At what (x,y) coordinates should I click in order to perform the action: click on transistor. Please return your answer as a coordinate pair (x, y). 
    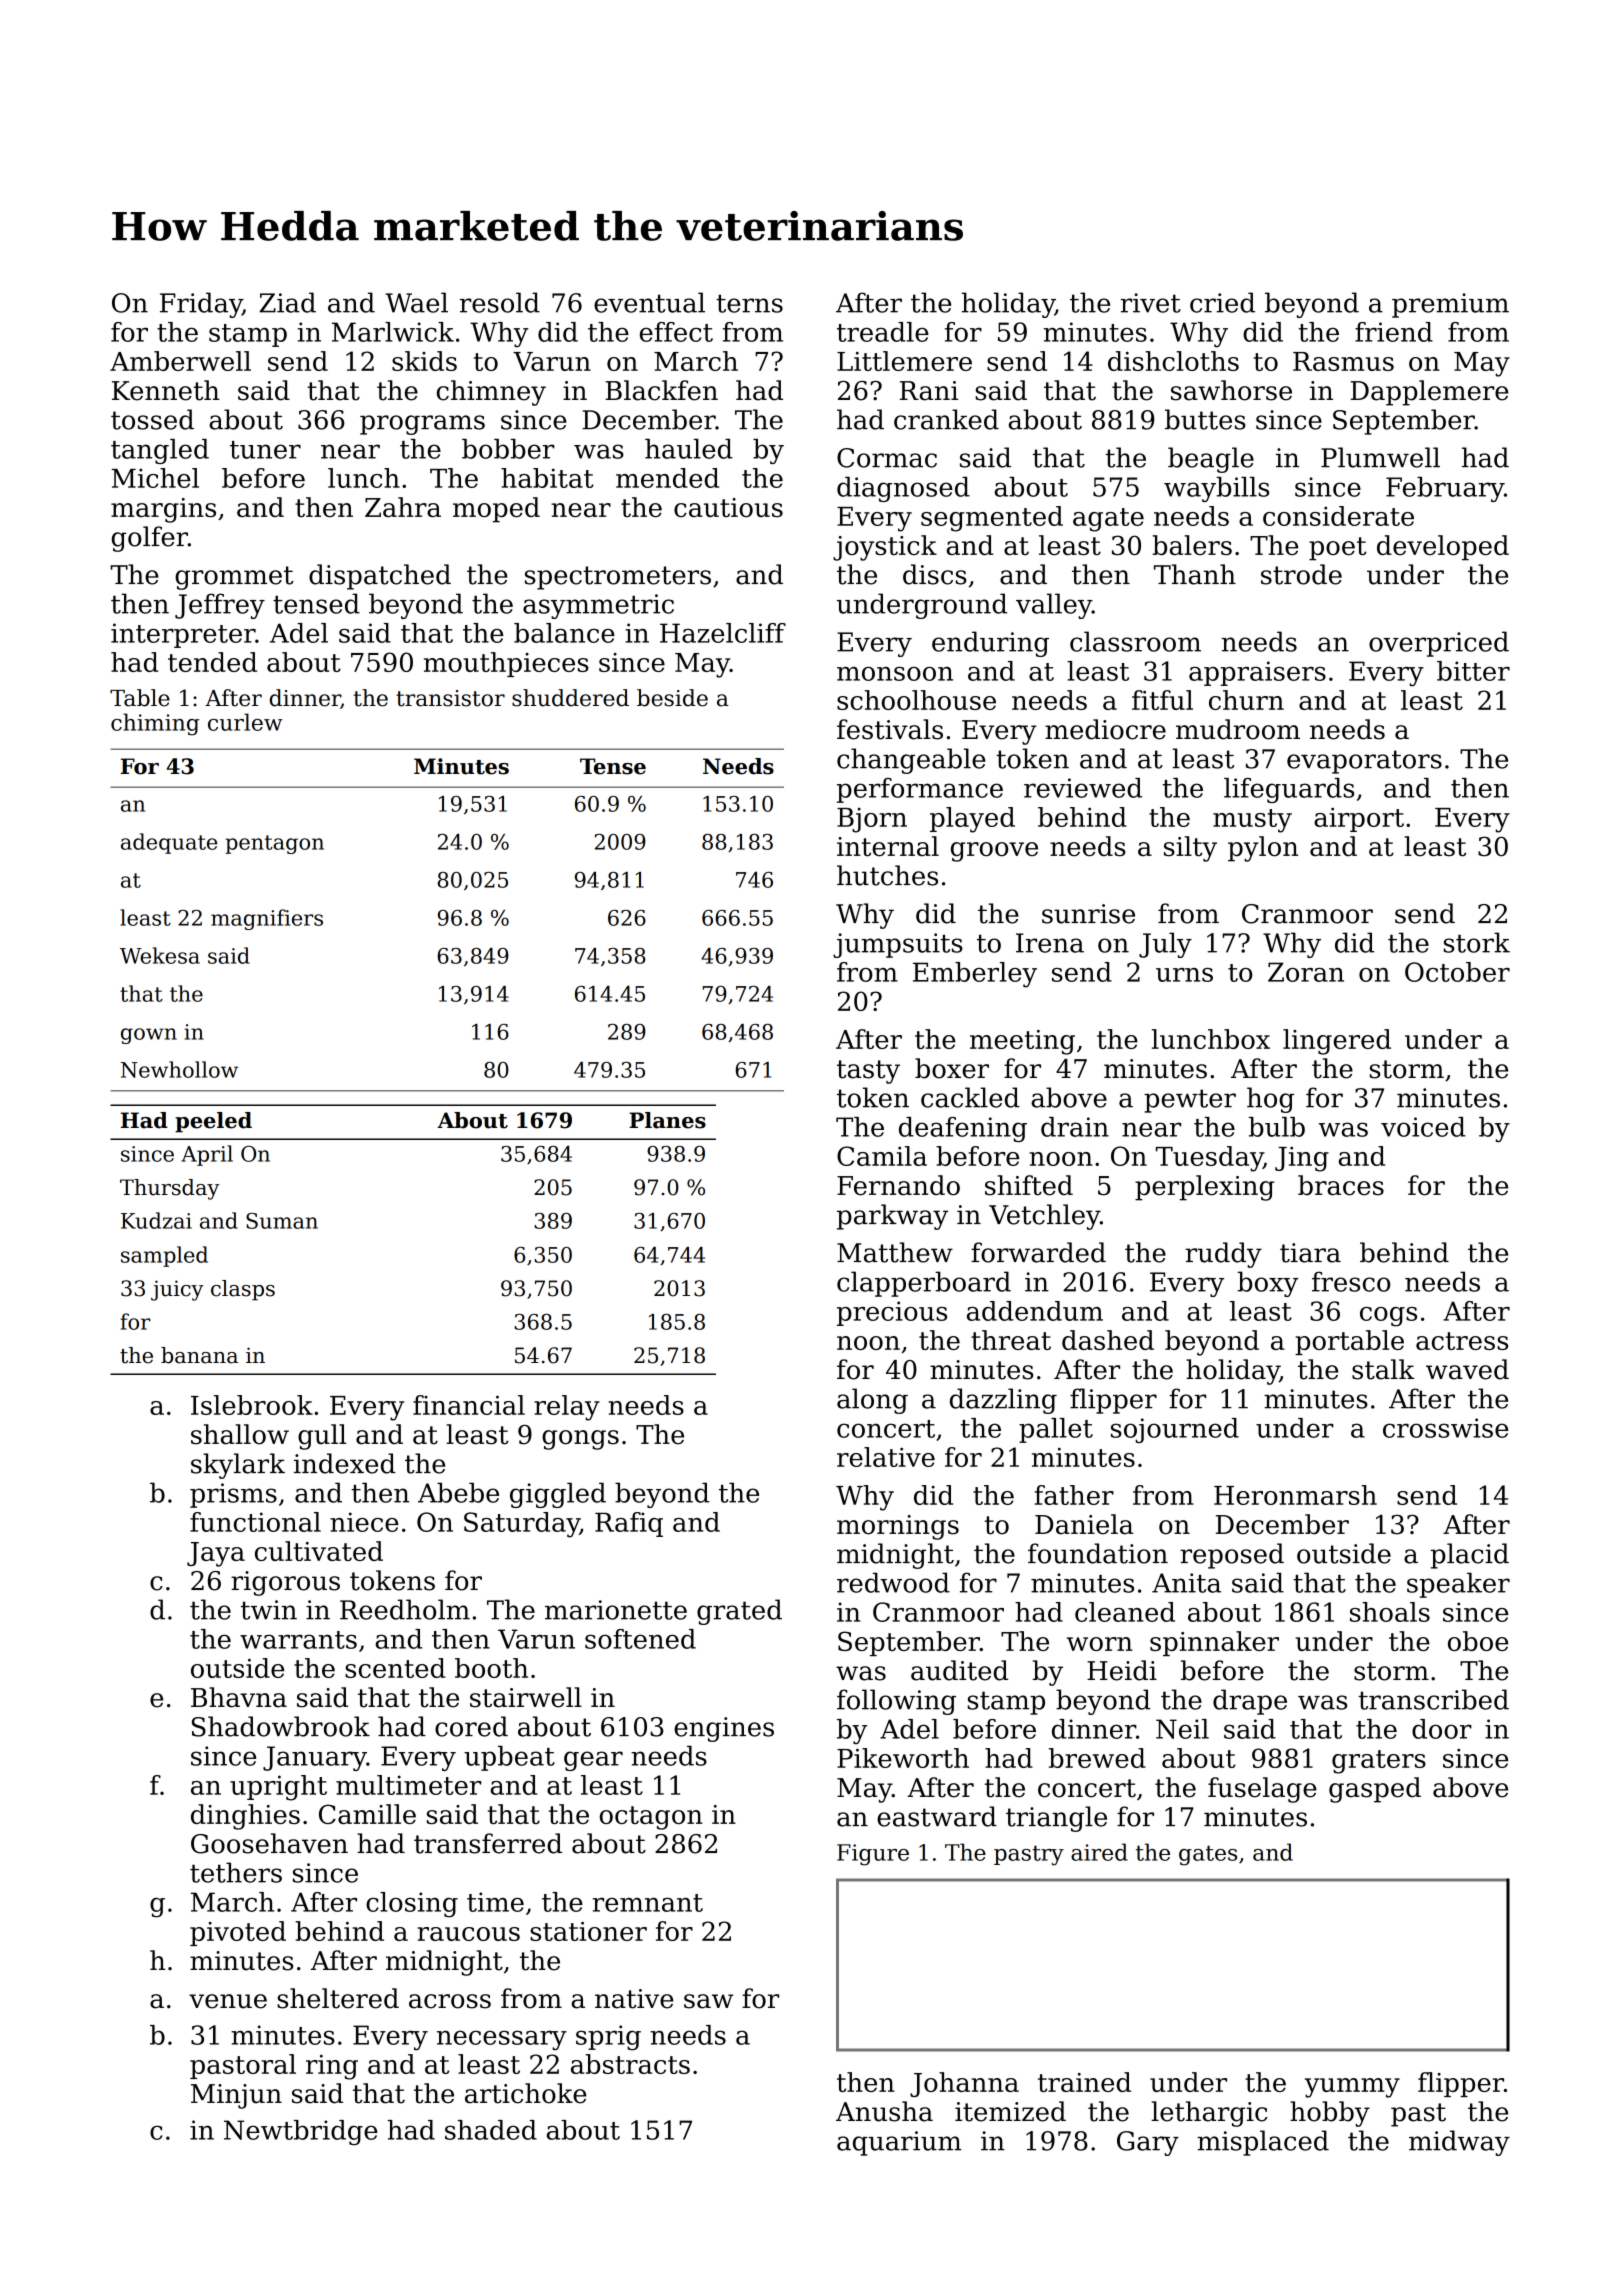
    Looking at the image, I should click on (450, 698).
